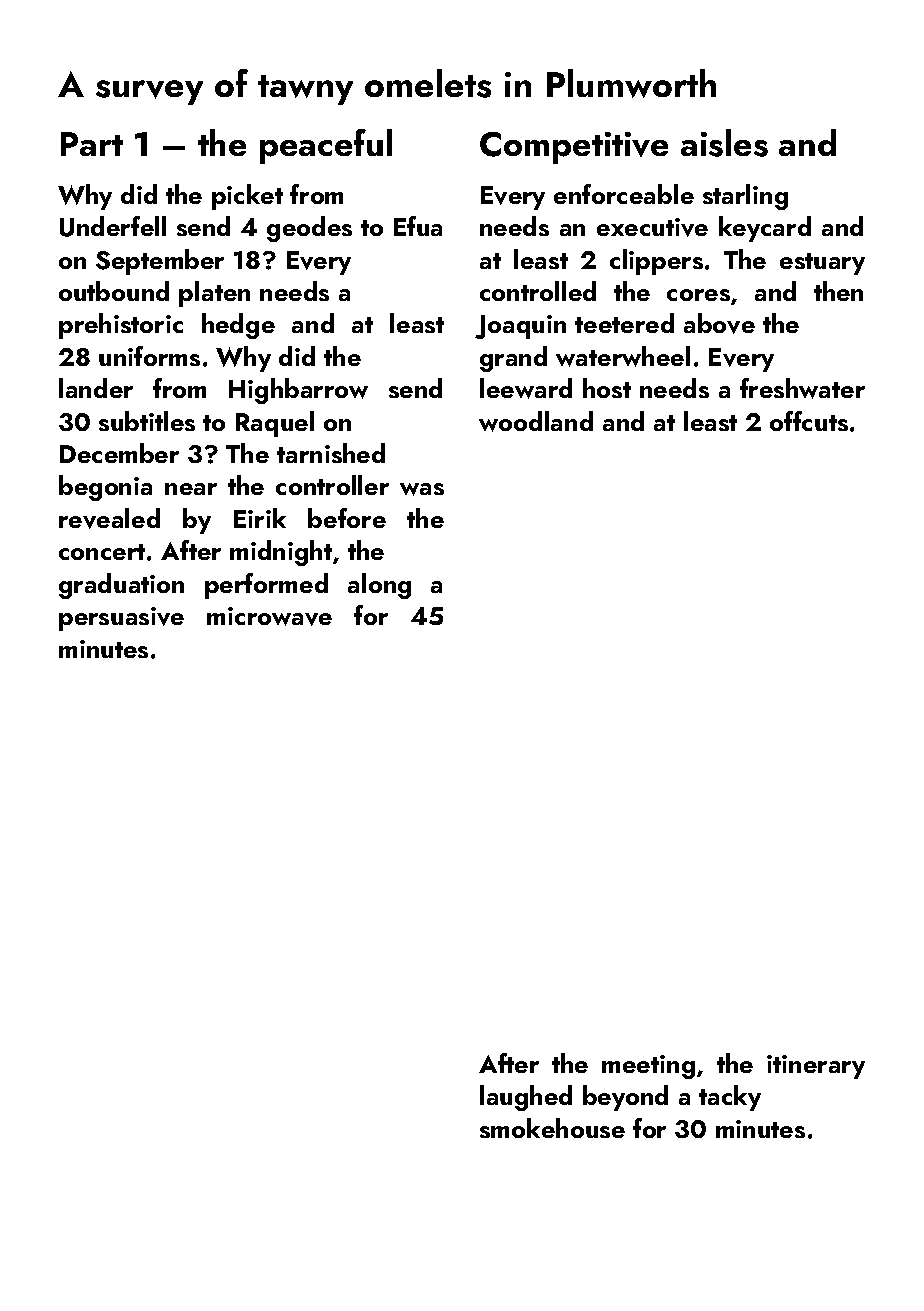  What do you see at coordinates (802, 388) in the screenshot?
I see `freshwater` at bounding box center [802, 388].
